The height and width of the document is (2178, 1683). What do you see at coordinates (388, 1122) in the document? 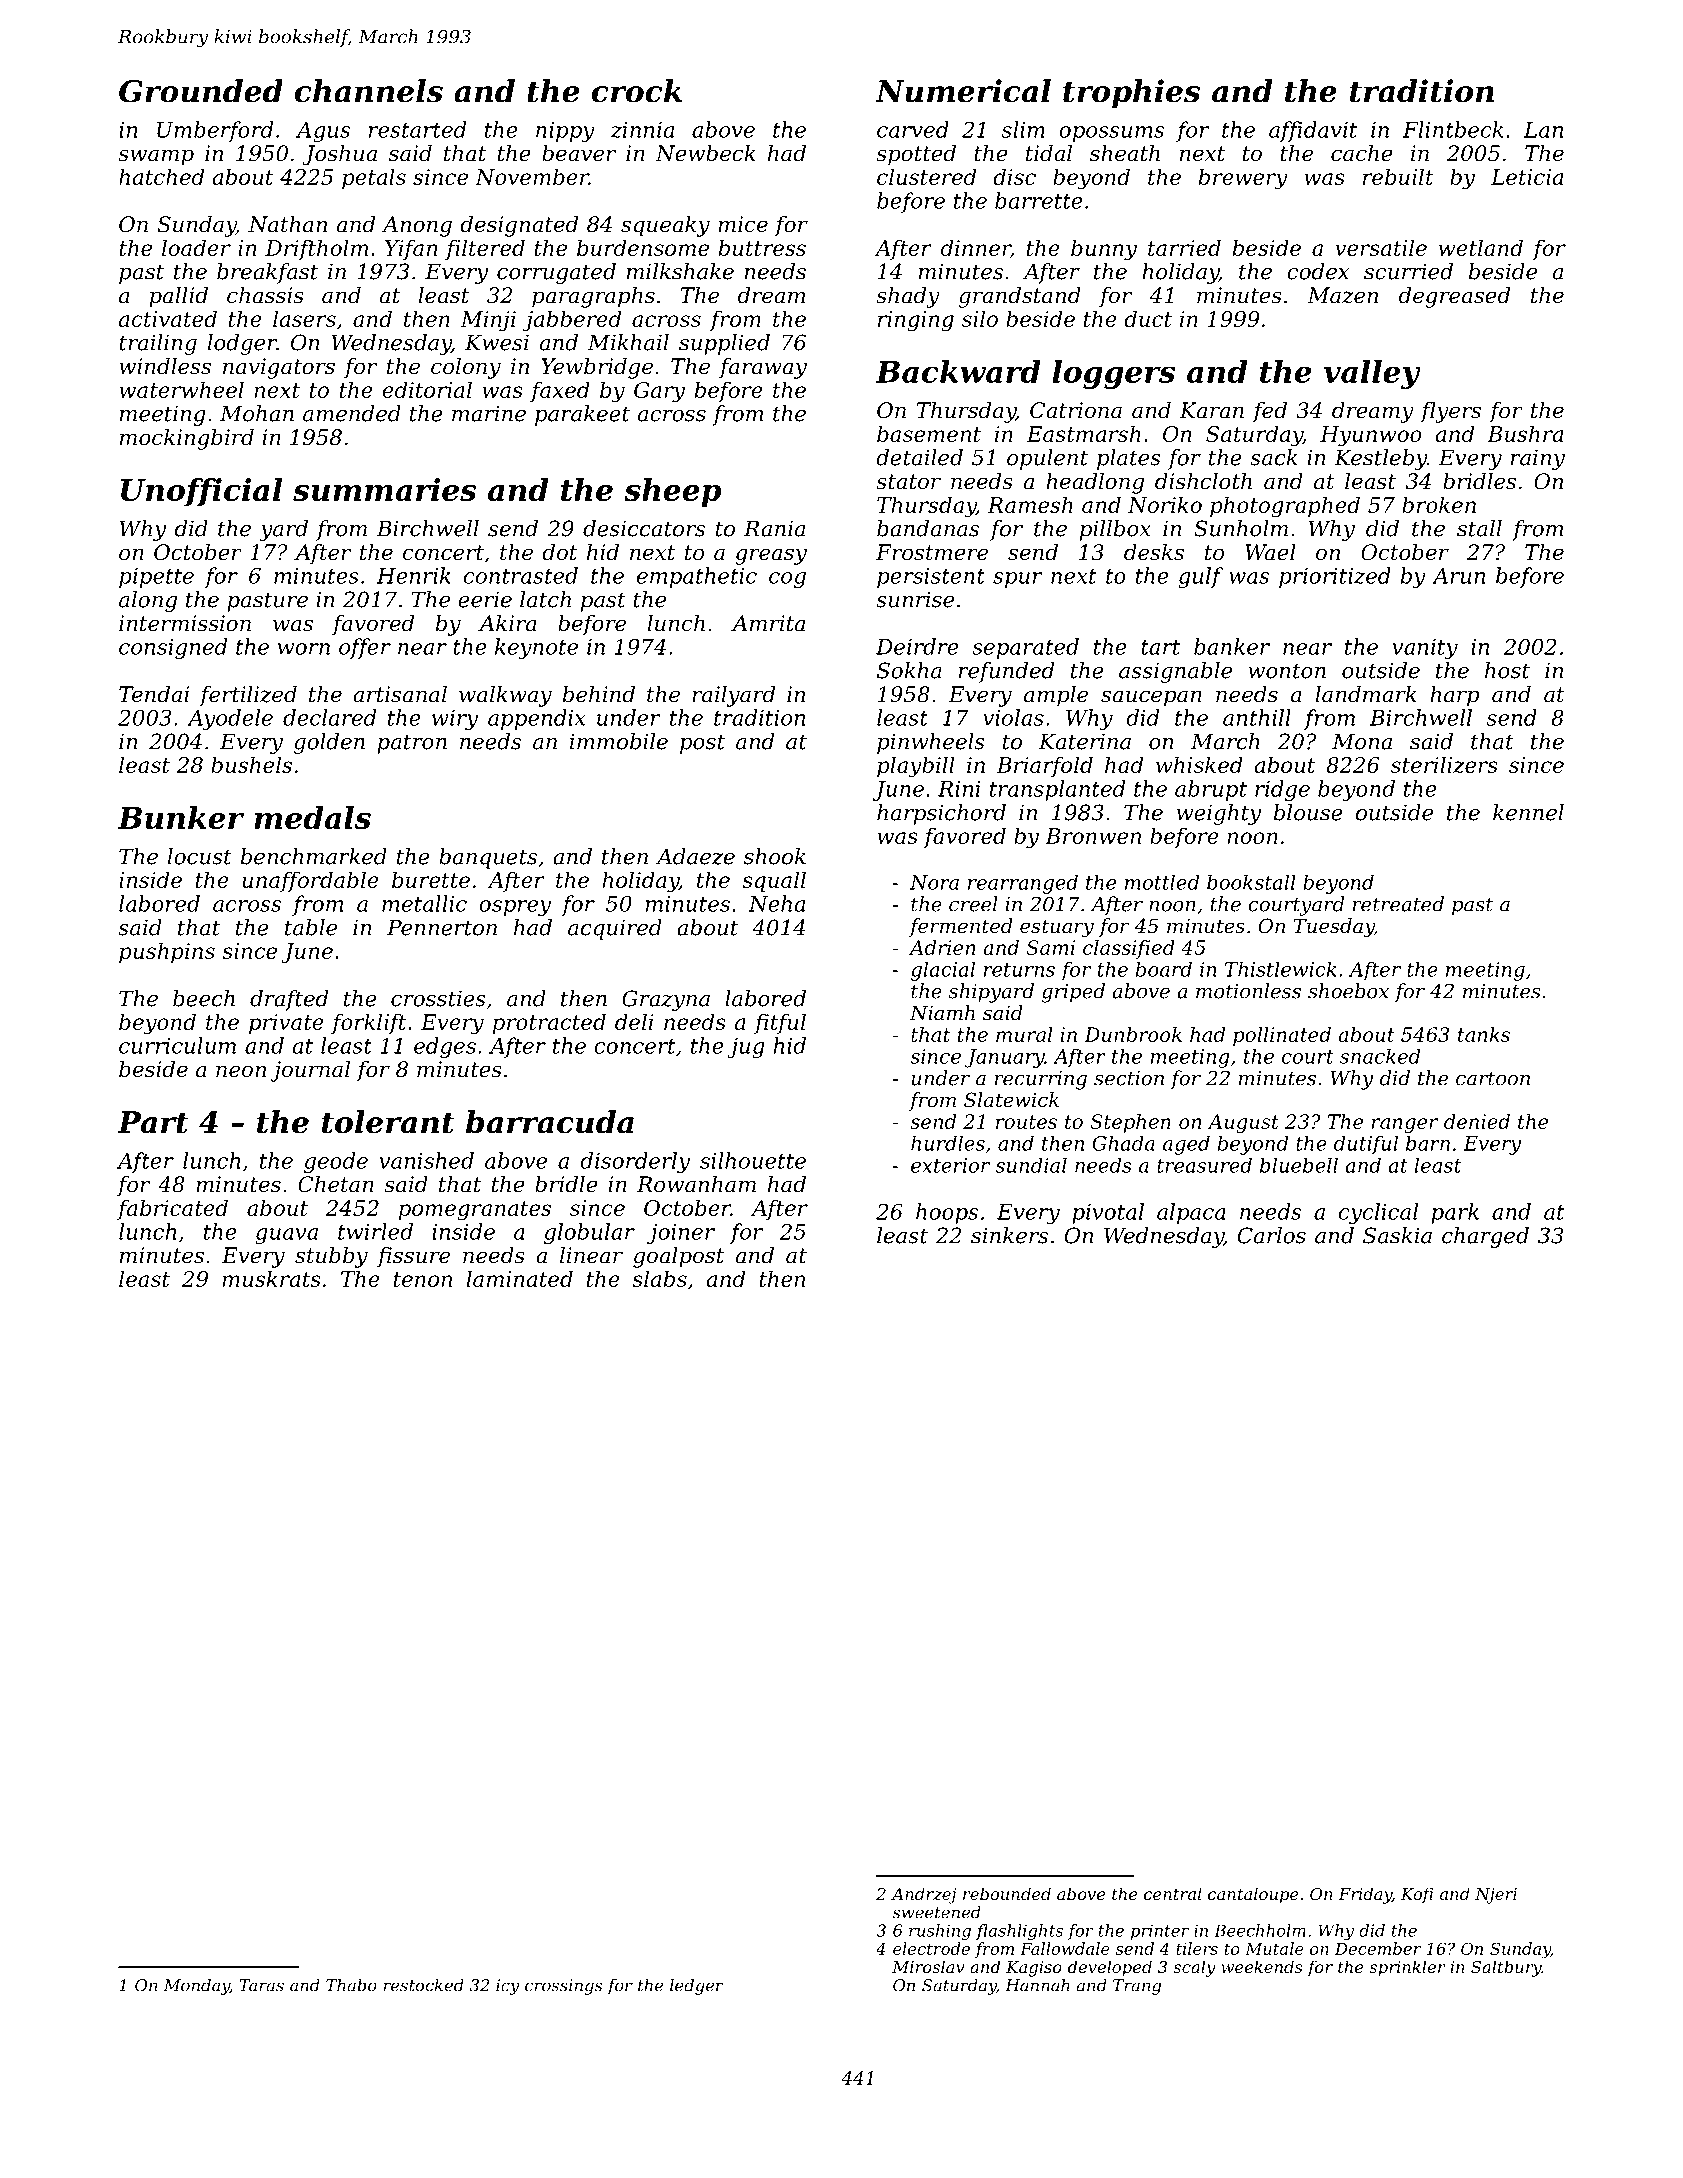
I see `tolerant` at bounding box center [388, 1122].
